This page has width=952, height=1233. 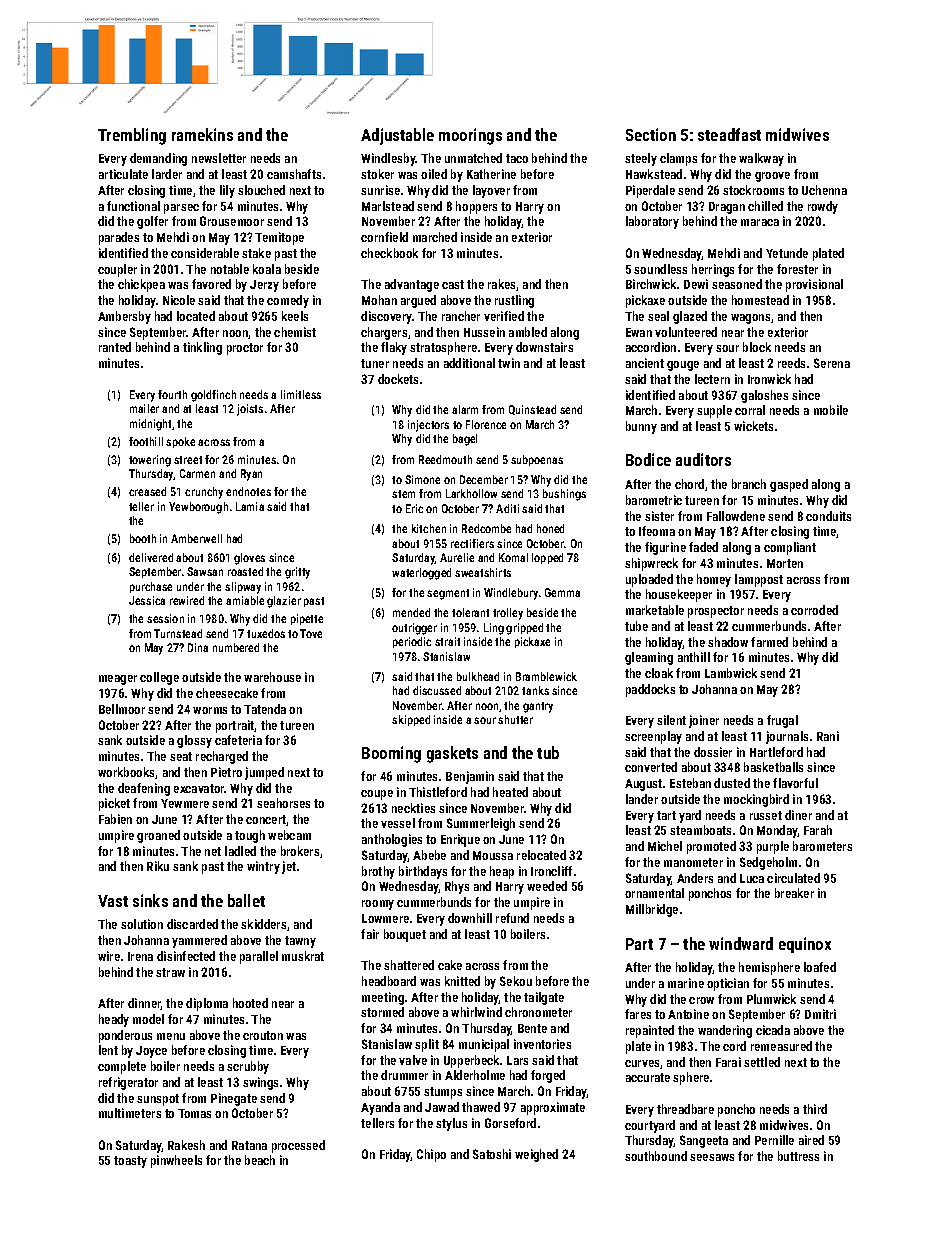 I want to click on Dragan, so click(x=727, y=208).
